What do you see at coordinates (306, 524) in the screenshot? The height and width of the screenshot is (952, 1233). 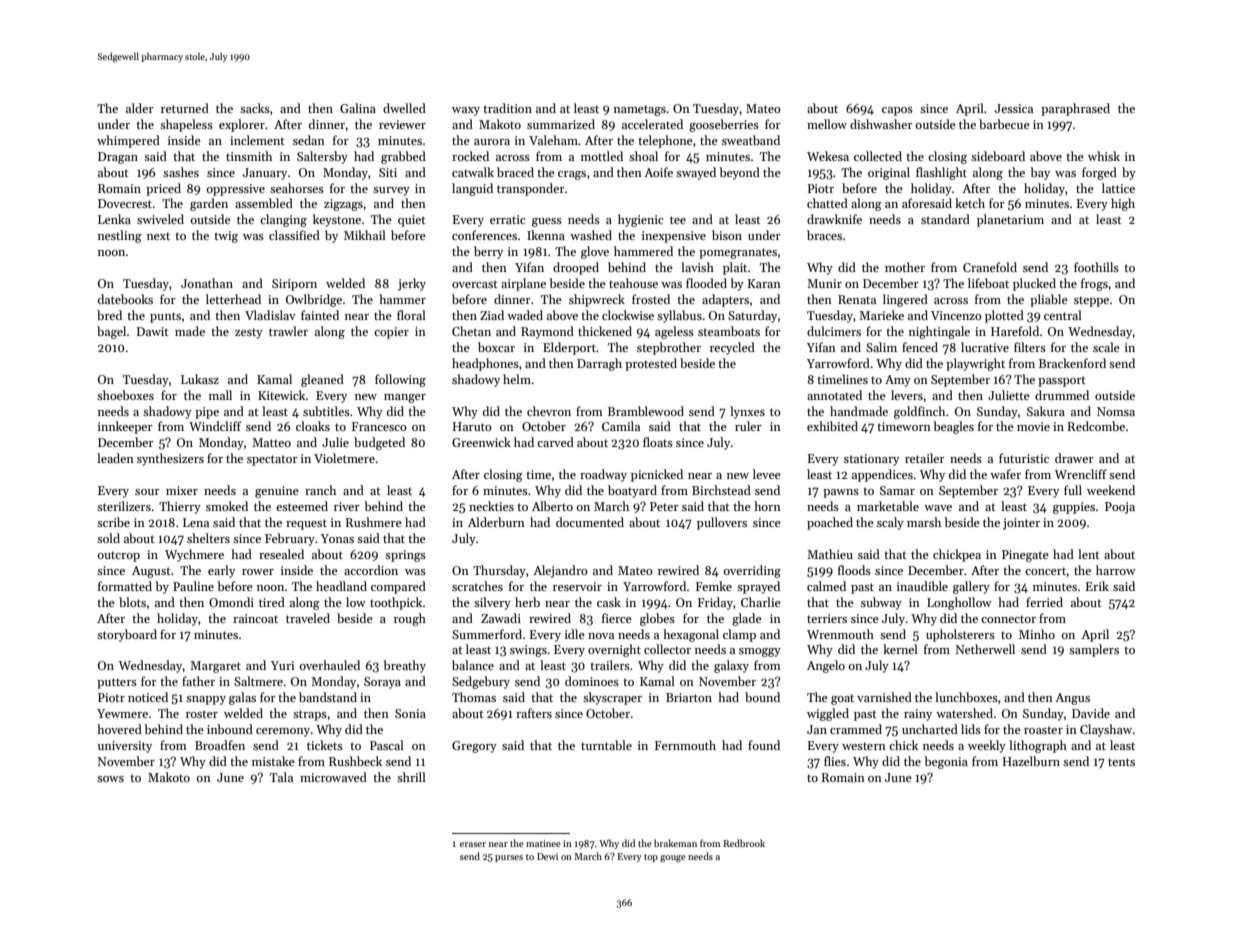 I see `request` at bounding box center [306, 524].
